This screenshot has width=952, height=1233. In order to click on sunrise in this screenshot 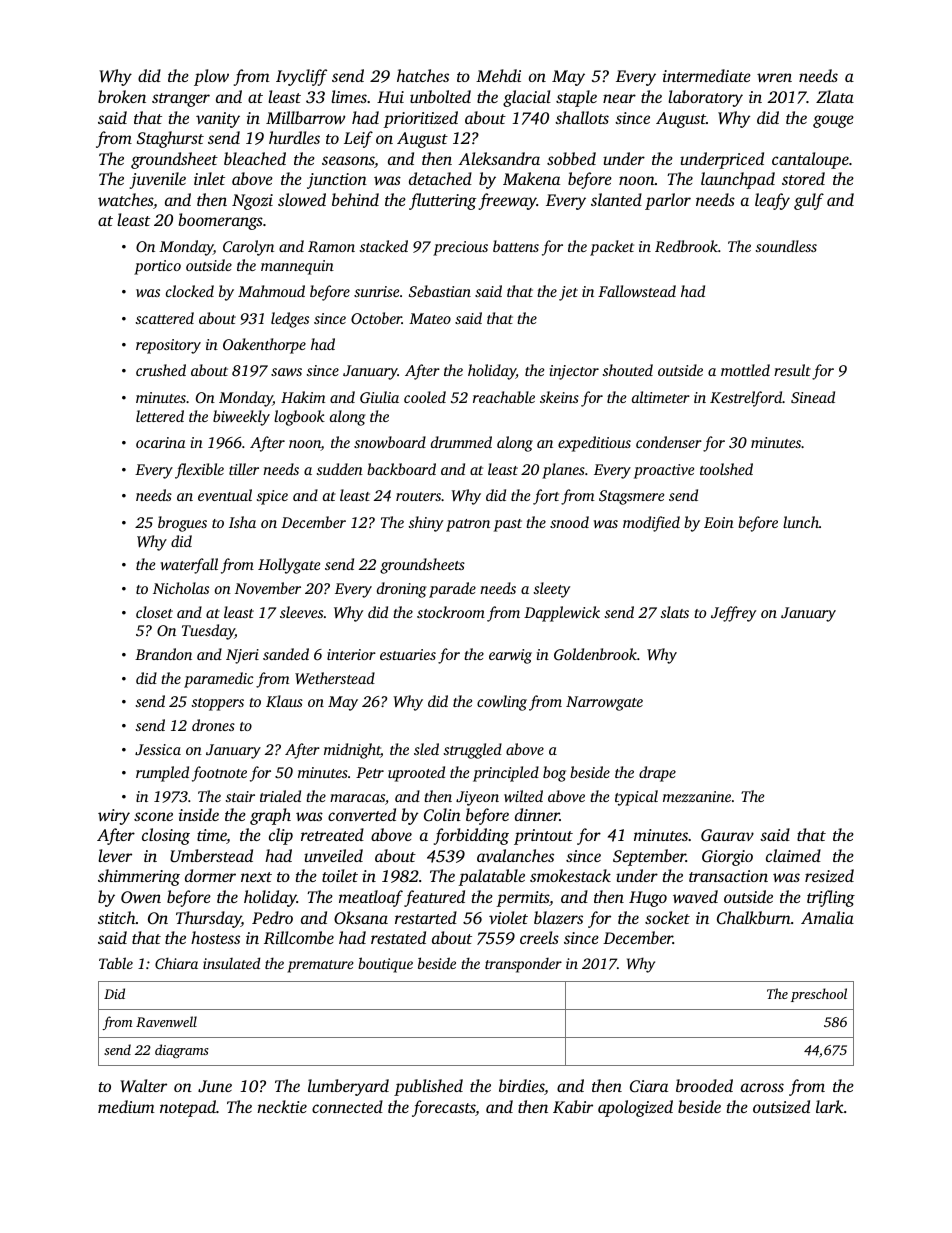, I will do `click(376, 291)`.
